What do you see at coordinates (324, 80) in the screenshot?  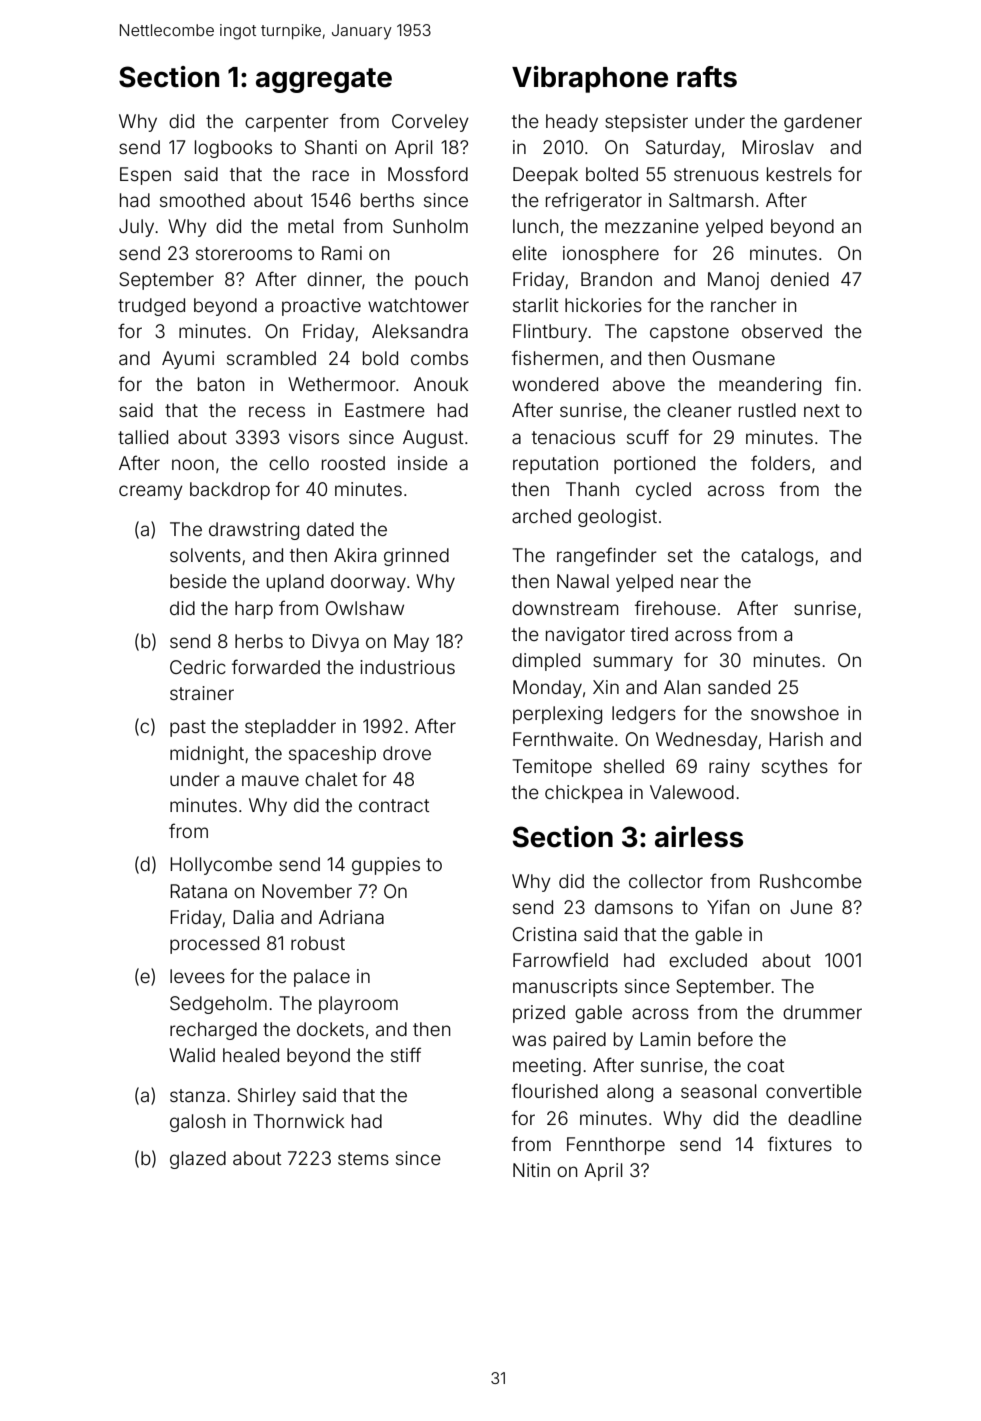 I see `aggregate` at bounding box center [324, 80].
